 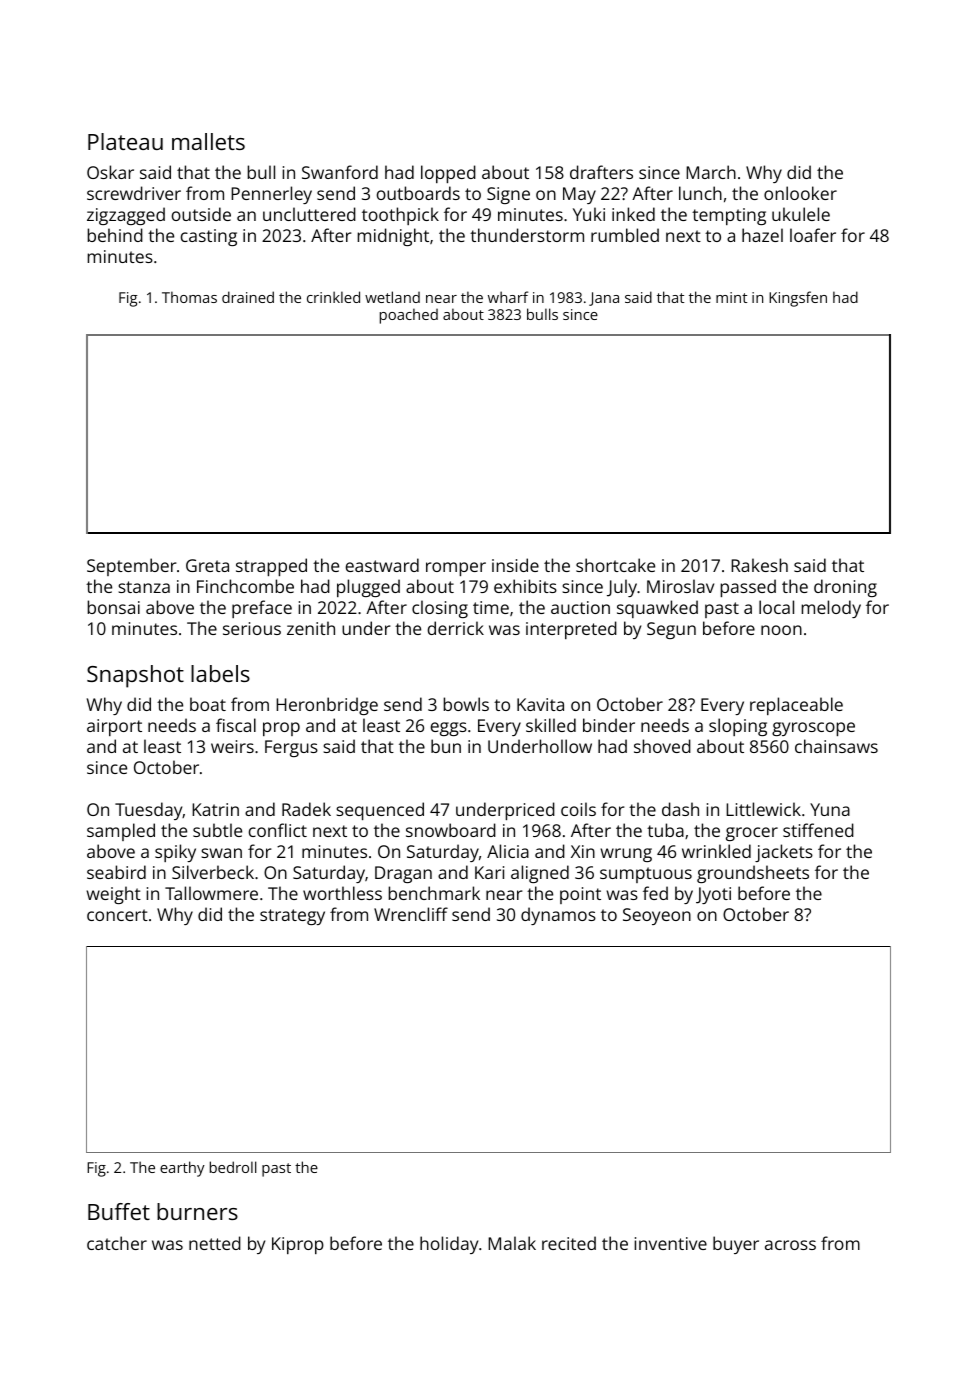 What do you see at coordinates (271, 195) in the screenshot?
I see `Pennerley` at bounding box center [271, 195].
